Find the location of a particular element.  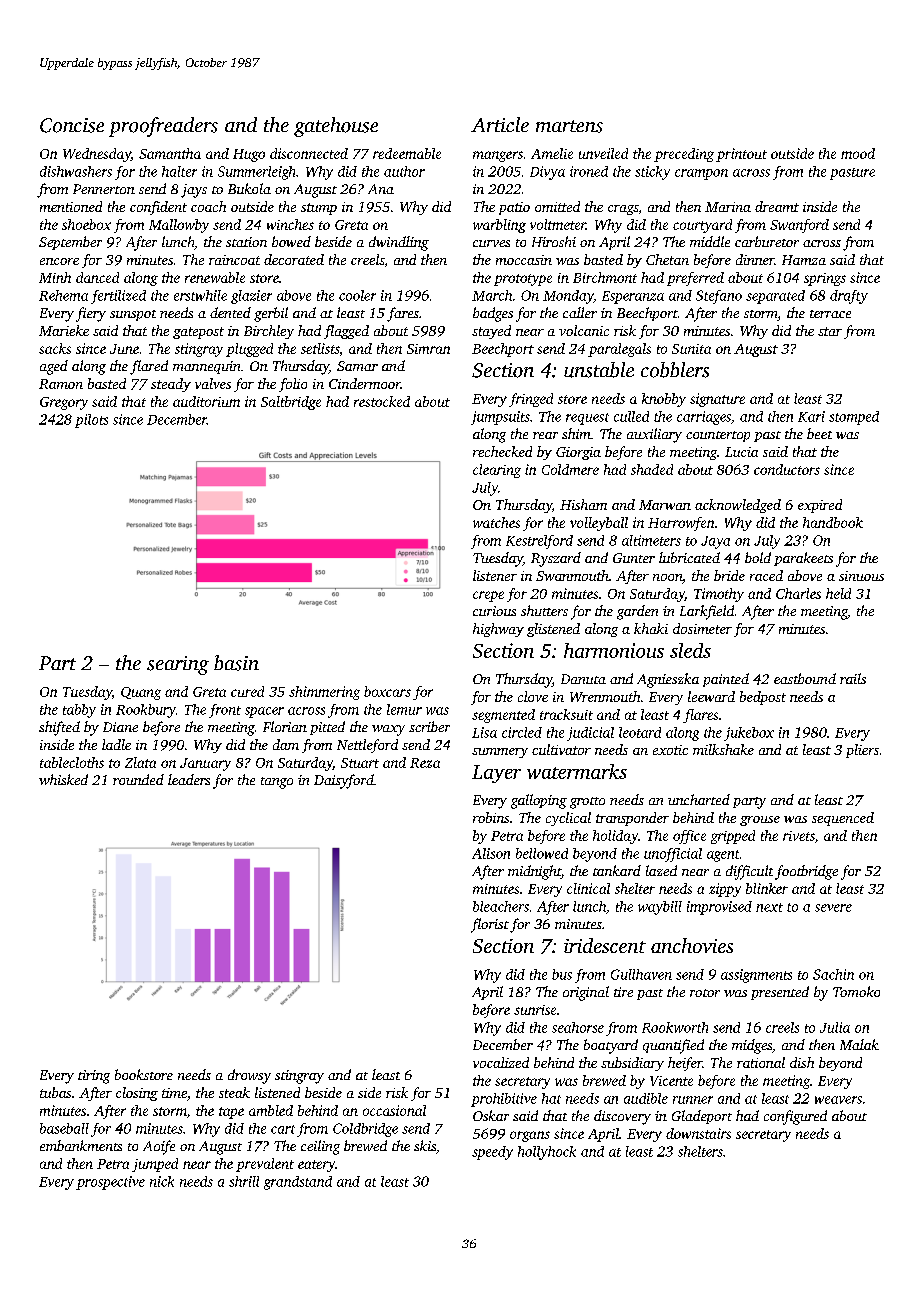

whisked is located at coordinates (63, 779).
